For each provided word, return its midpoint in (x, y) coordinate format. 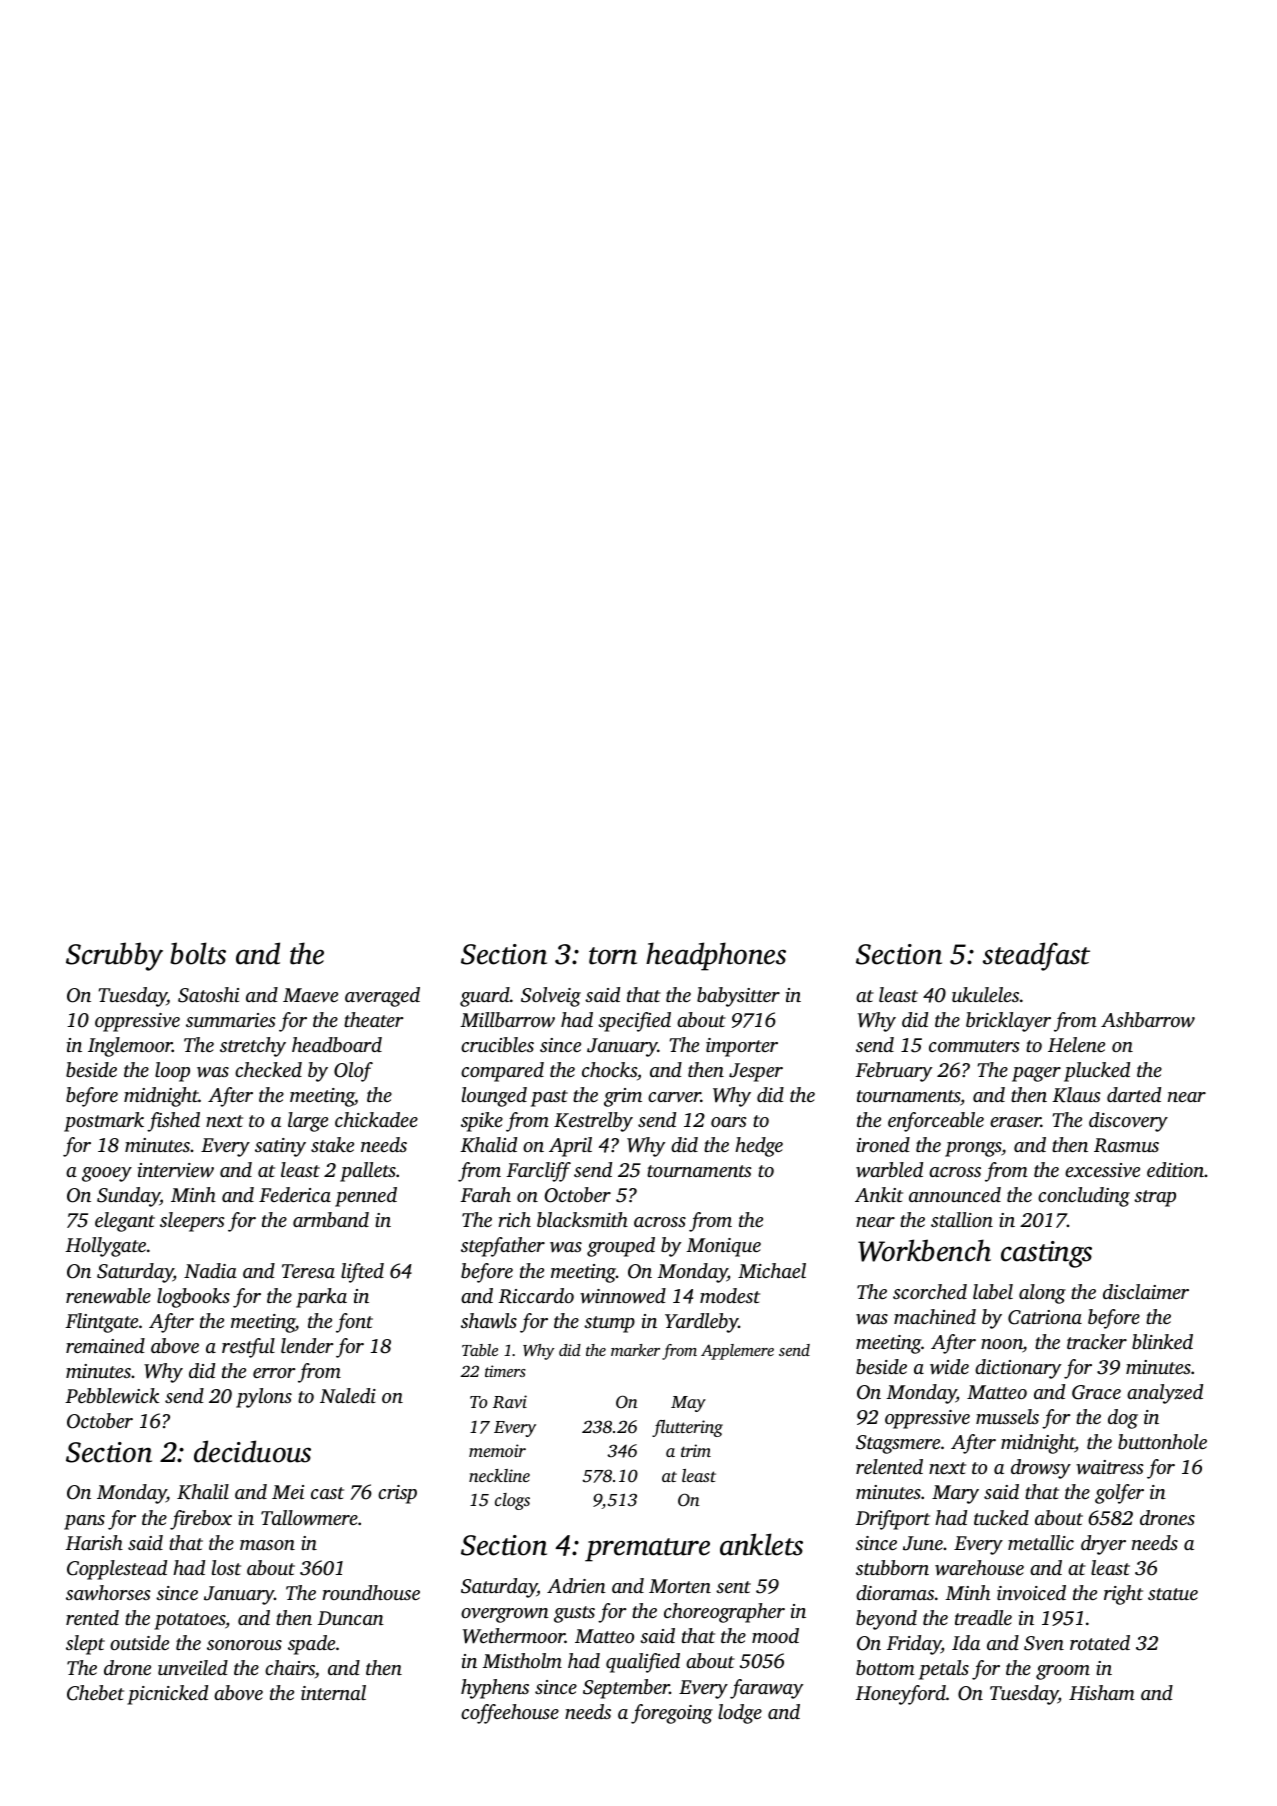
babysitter (738, 997)
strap (1155, 1198)
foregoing (672, 1714)
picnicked (167, 1695)
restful (248, 1348)
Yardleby (701, 1323)
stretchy (253, 1047)
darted (1134, 1094)
